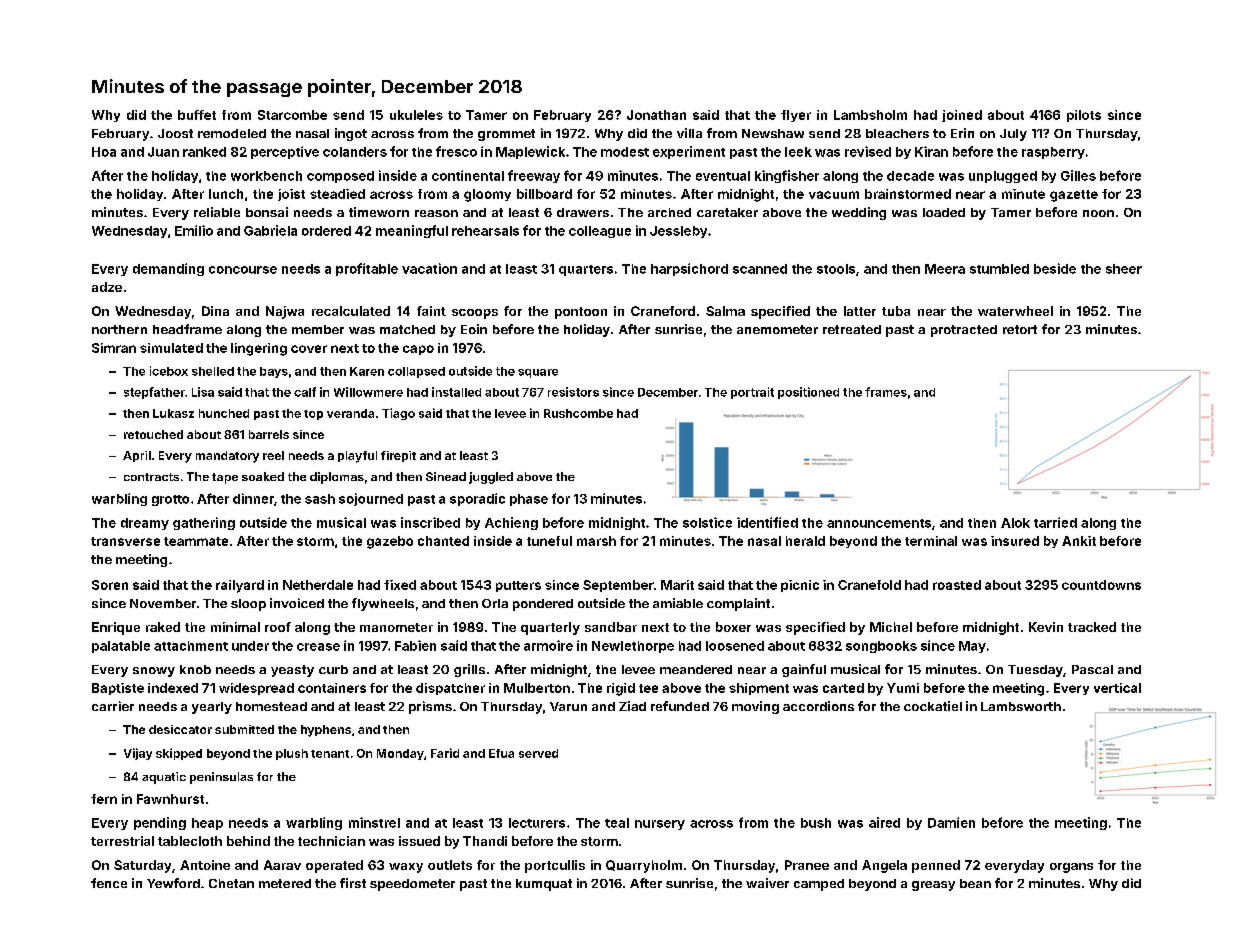 The height and width of the page is (952, 1233). What do you see at coordinates (173, 883) in the page?
I see `Yewford` at bounding box center [173, 883].
